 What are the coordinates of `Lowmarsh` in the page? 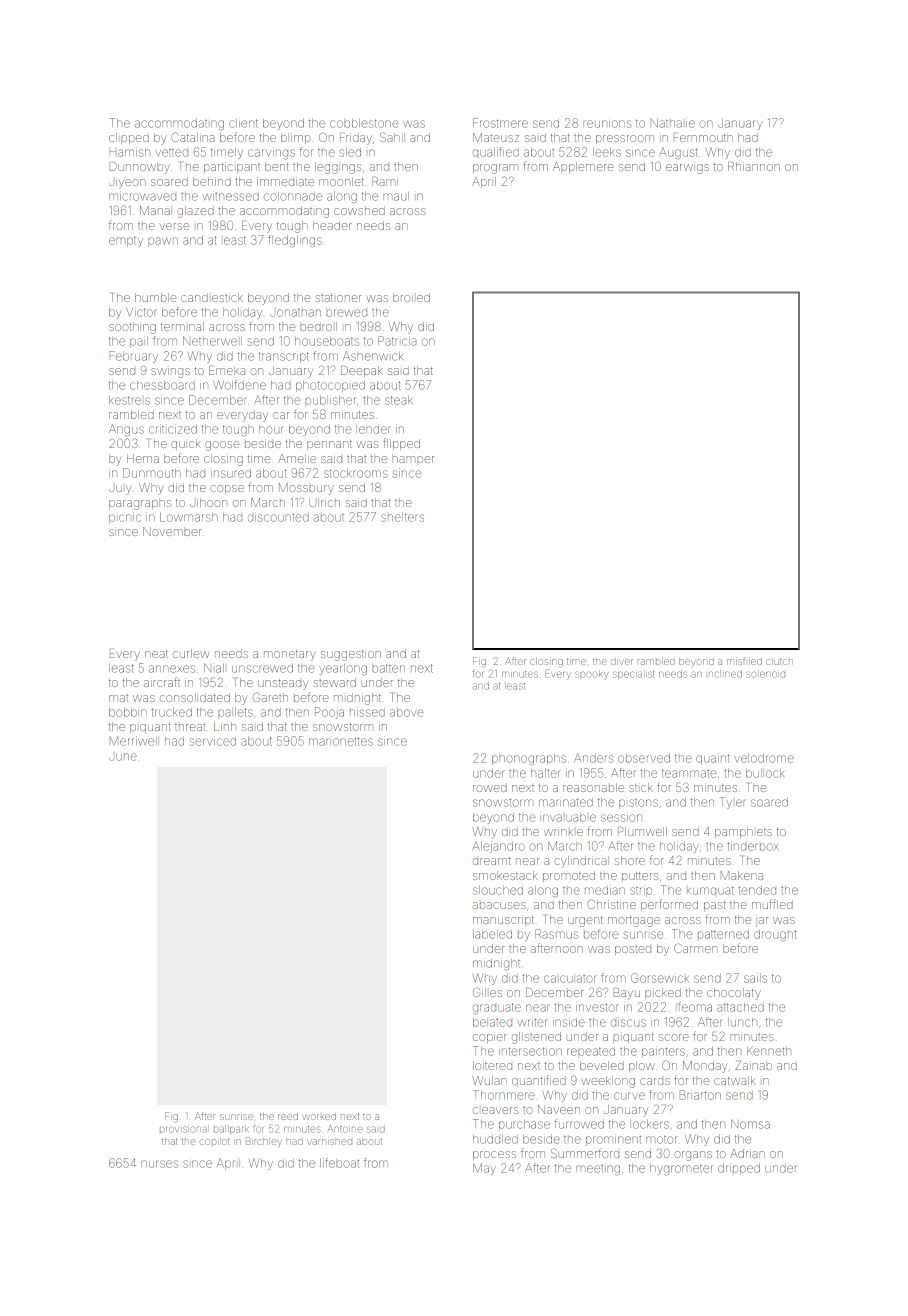 It's located at (188, 517).
